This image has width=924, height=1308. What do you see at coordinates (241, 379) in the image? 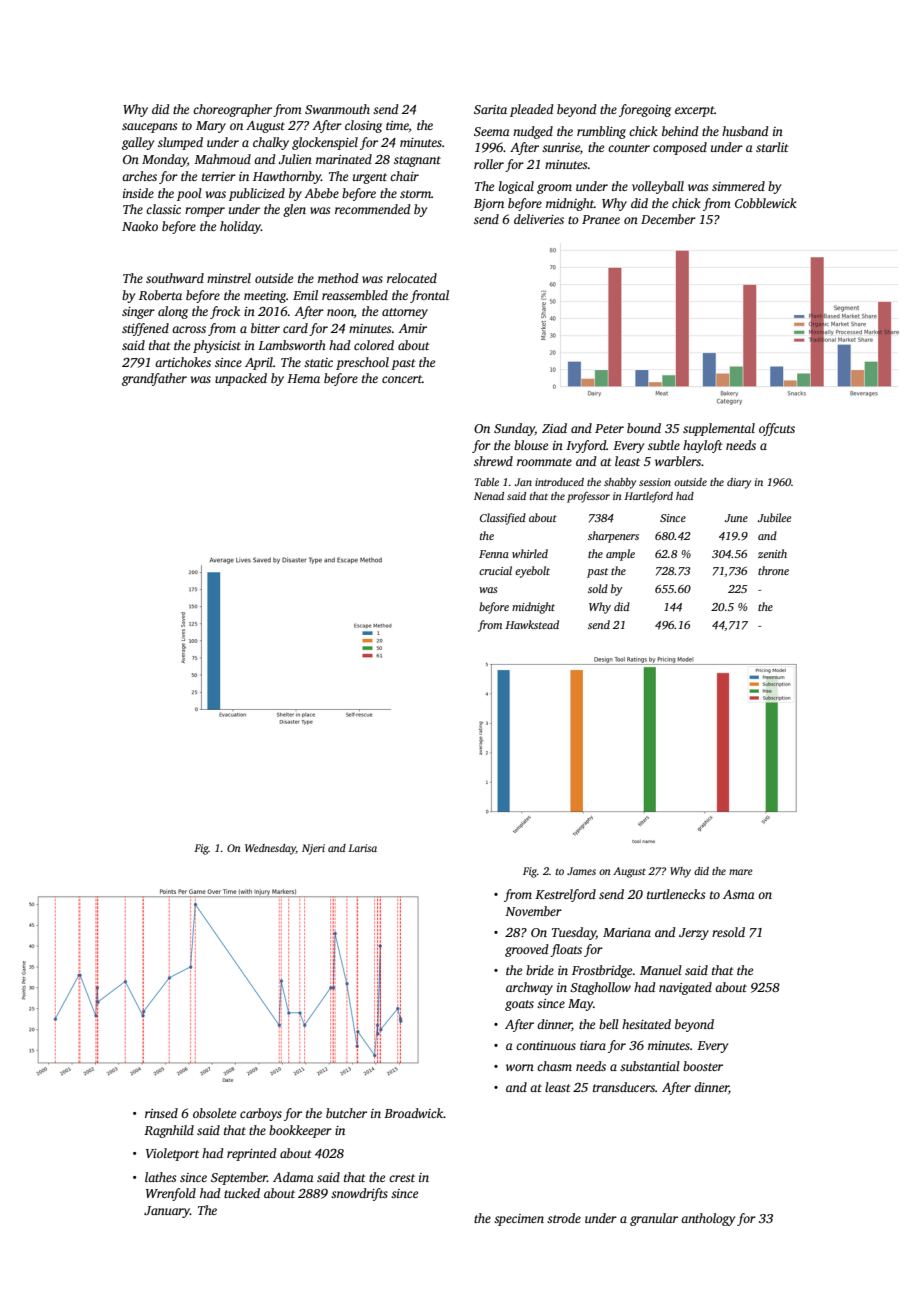
I see `unpacked` at bounding box center [241, 379].
